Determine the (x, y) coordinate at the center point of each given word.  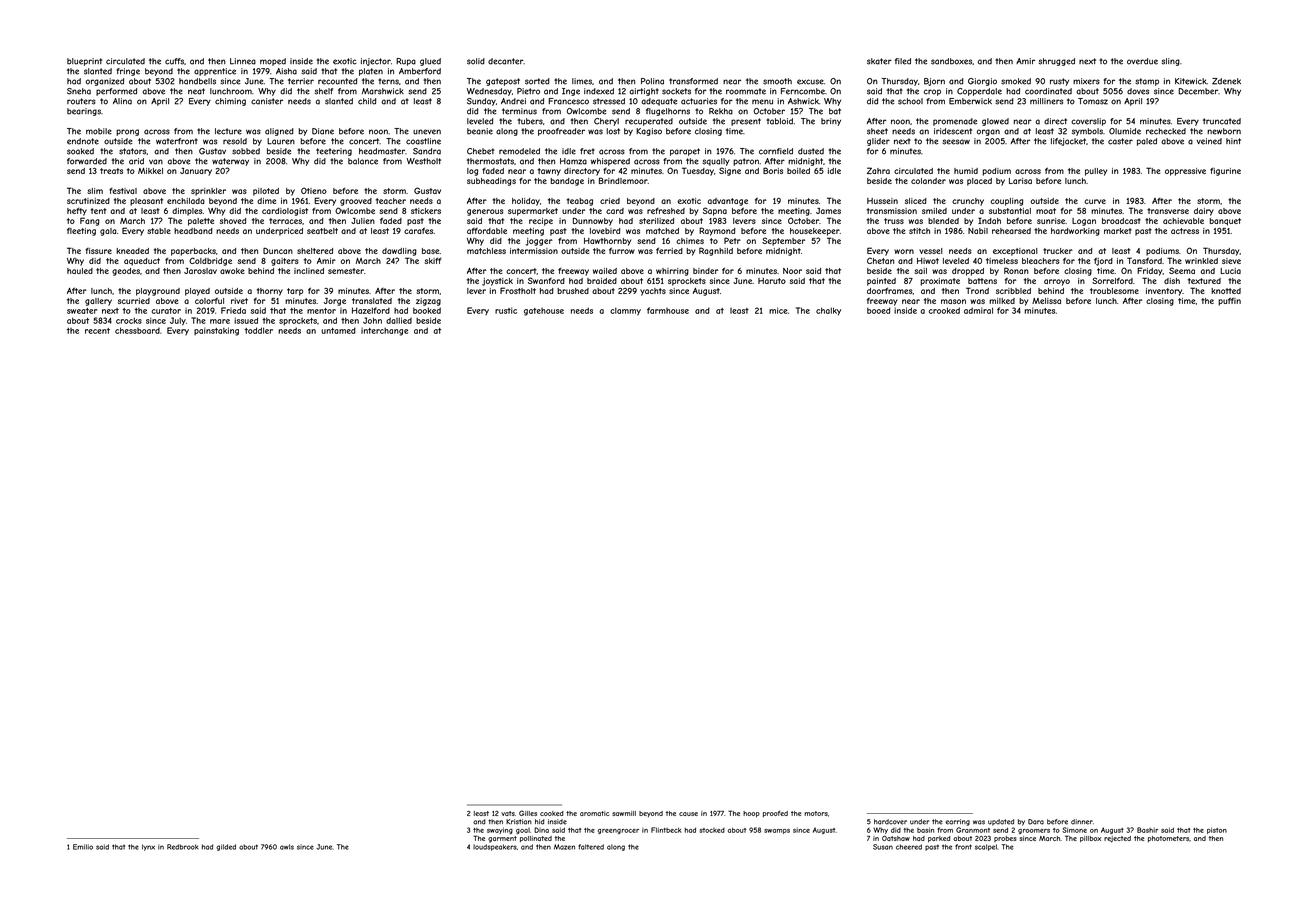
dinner (1082, 822)
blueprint (84, 62)
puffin (1229, 301)
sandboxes (951, 61)
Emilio (83, 847)
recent (97, 331)
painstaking (216, 331)
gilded (226, 847)
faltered (591, 847)
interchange (384, 331)
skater (879, 61)
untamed (338, 330)
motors (816, 813)
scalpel (986, 847)
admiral (978, 310)
